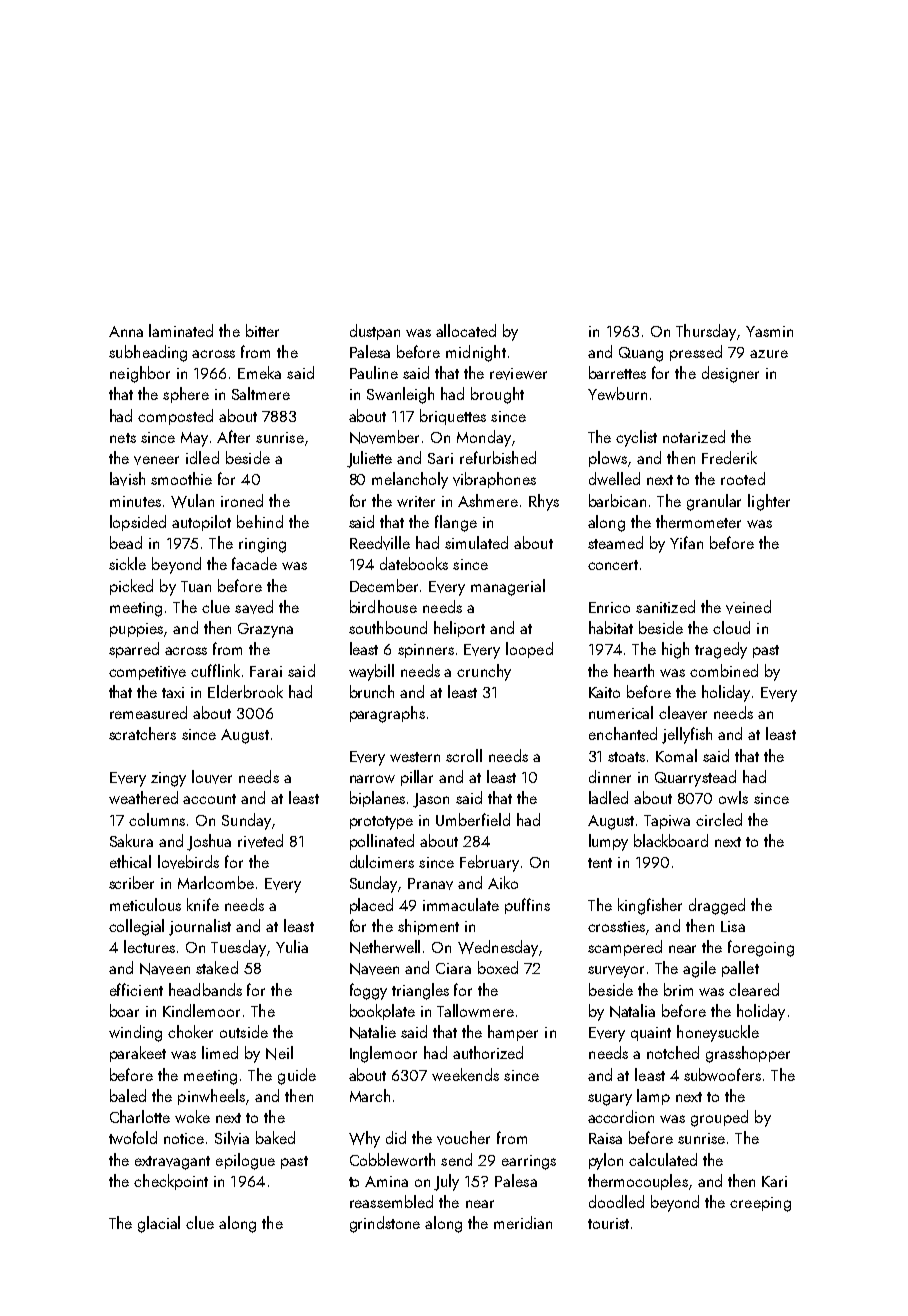 The width and height of the image is (908, 1316). What do you see at coordinates (769, 331) in the image?
I see `Yasmin` at bounding box center [769, 331].
